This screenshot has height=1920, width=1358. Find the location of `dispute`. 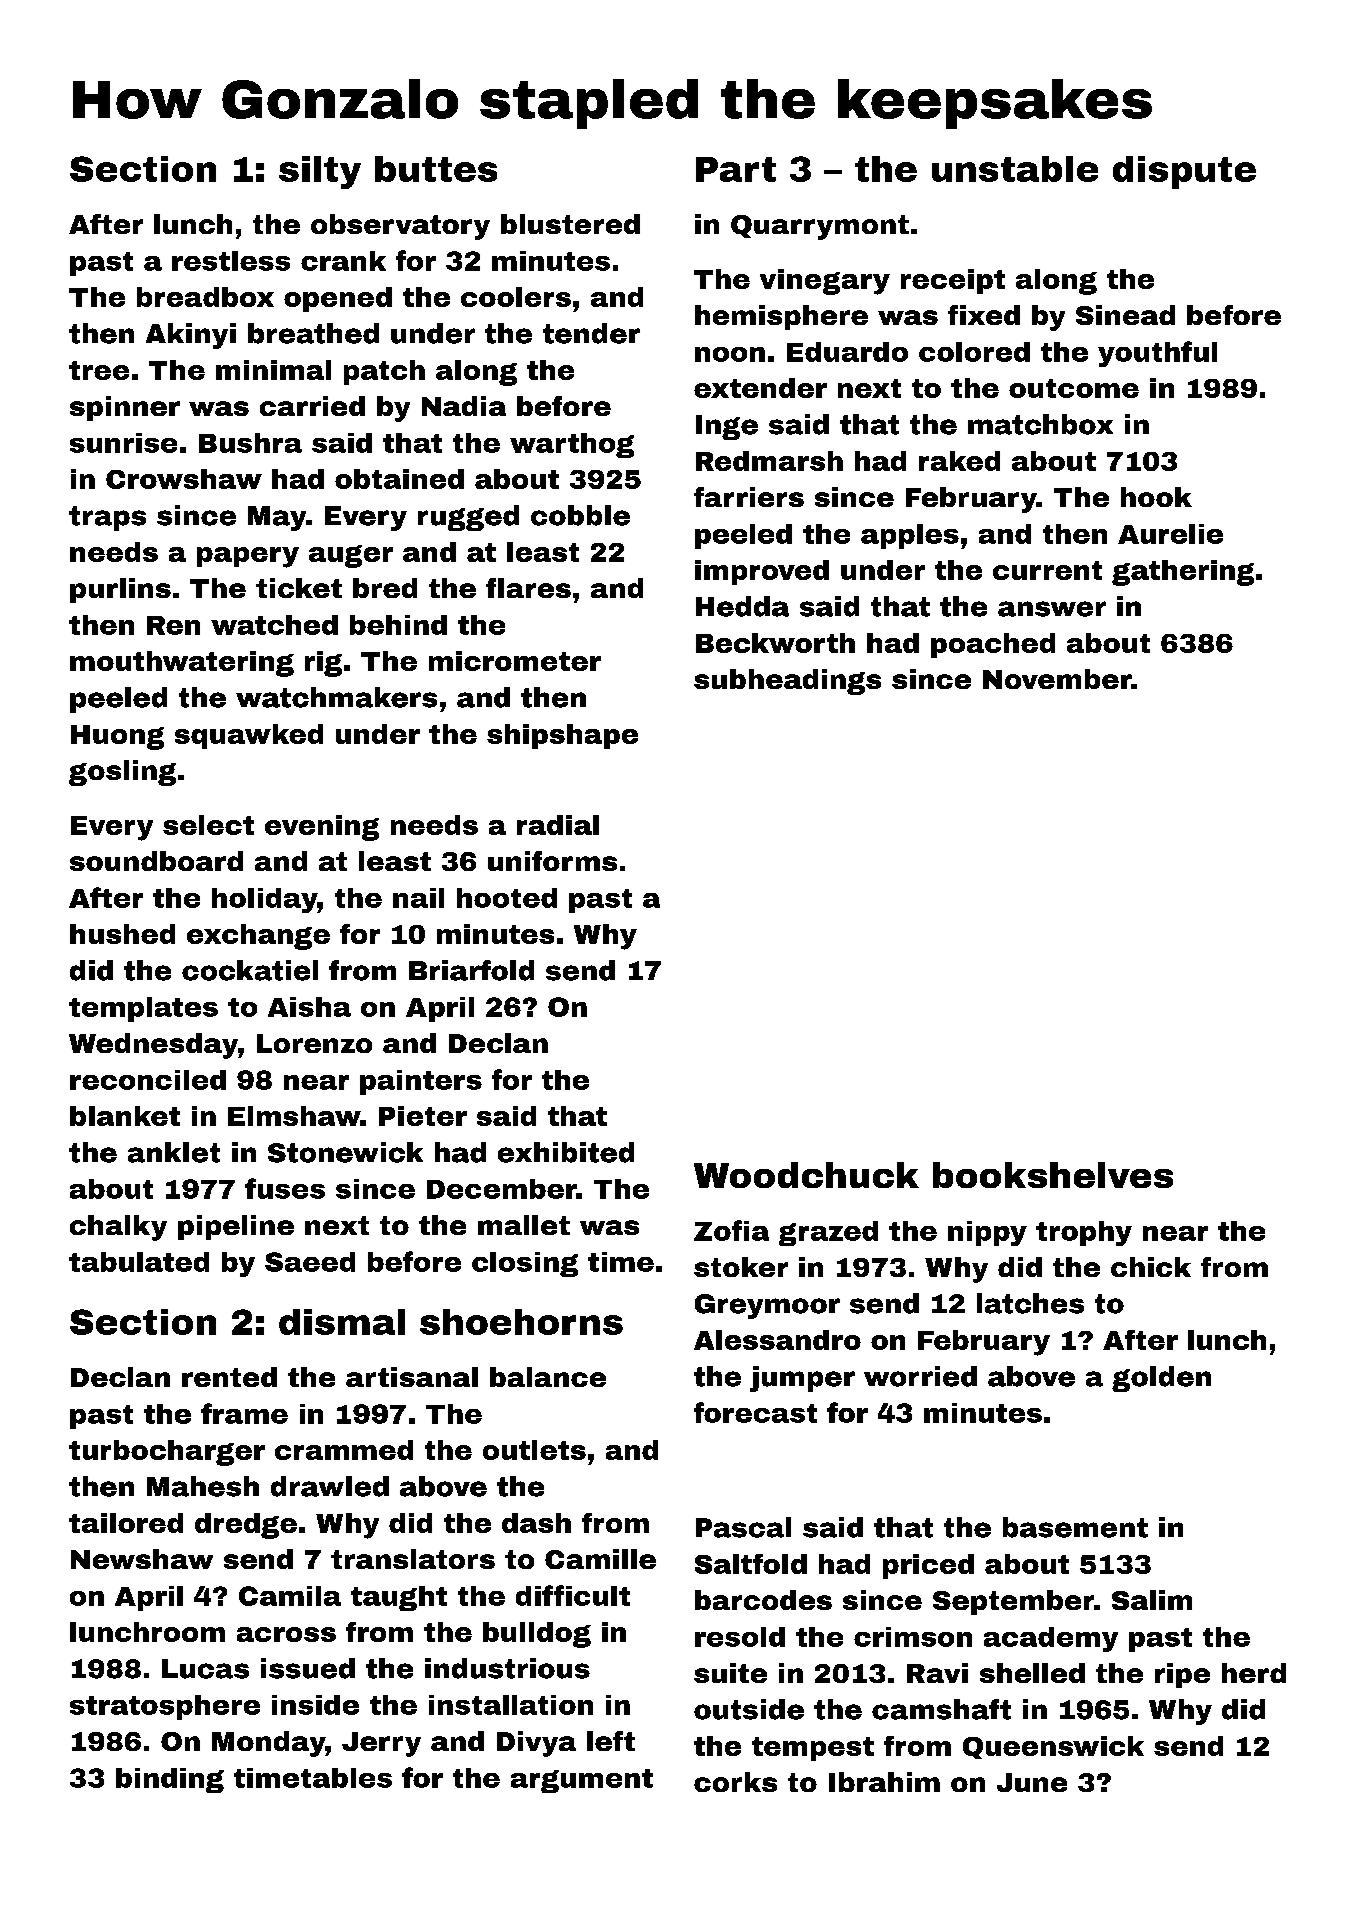

dispute is located at coordinates (1184, 172).
